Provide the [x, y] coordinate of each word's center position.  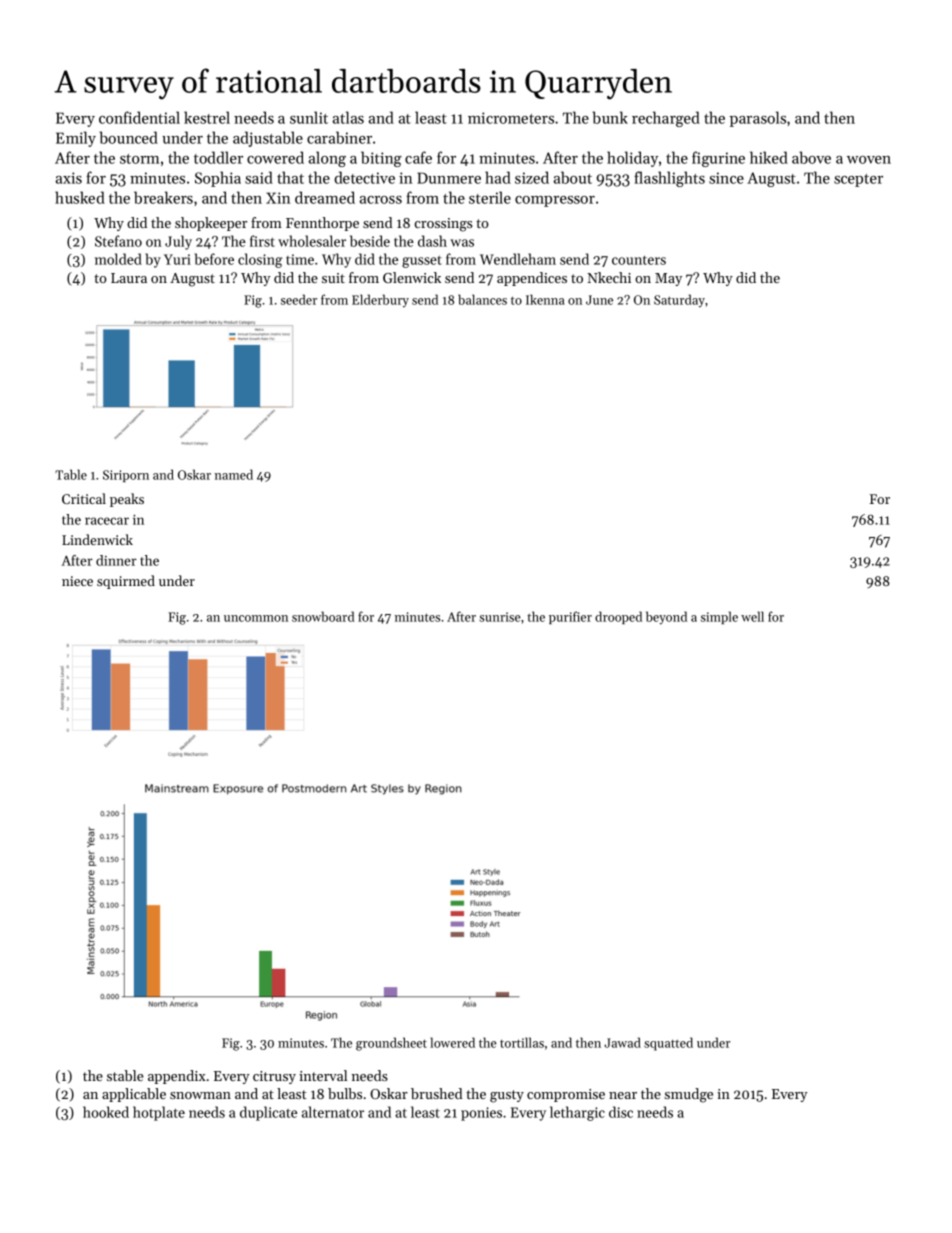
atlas [348, 117]
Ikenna [545, 299]
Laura [129, 278]
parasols [758, 119]
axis [69, 178]
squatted [668, 1044]
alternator [333, 1112]
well [752, 616]
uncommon [256, 618]
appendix [177, 1077]
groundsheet [391, 1044]
